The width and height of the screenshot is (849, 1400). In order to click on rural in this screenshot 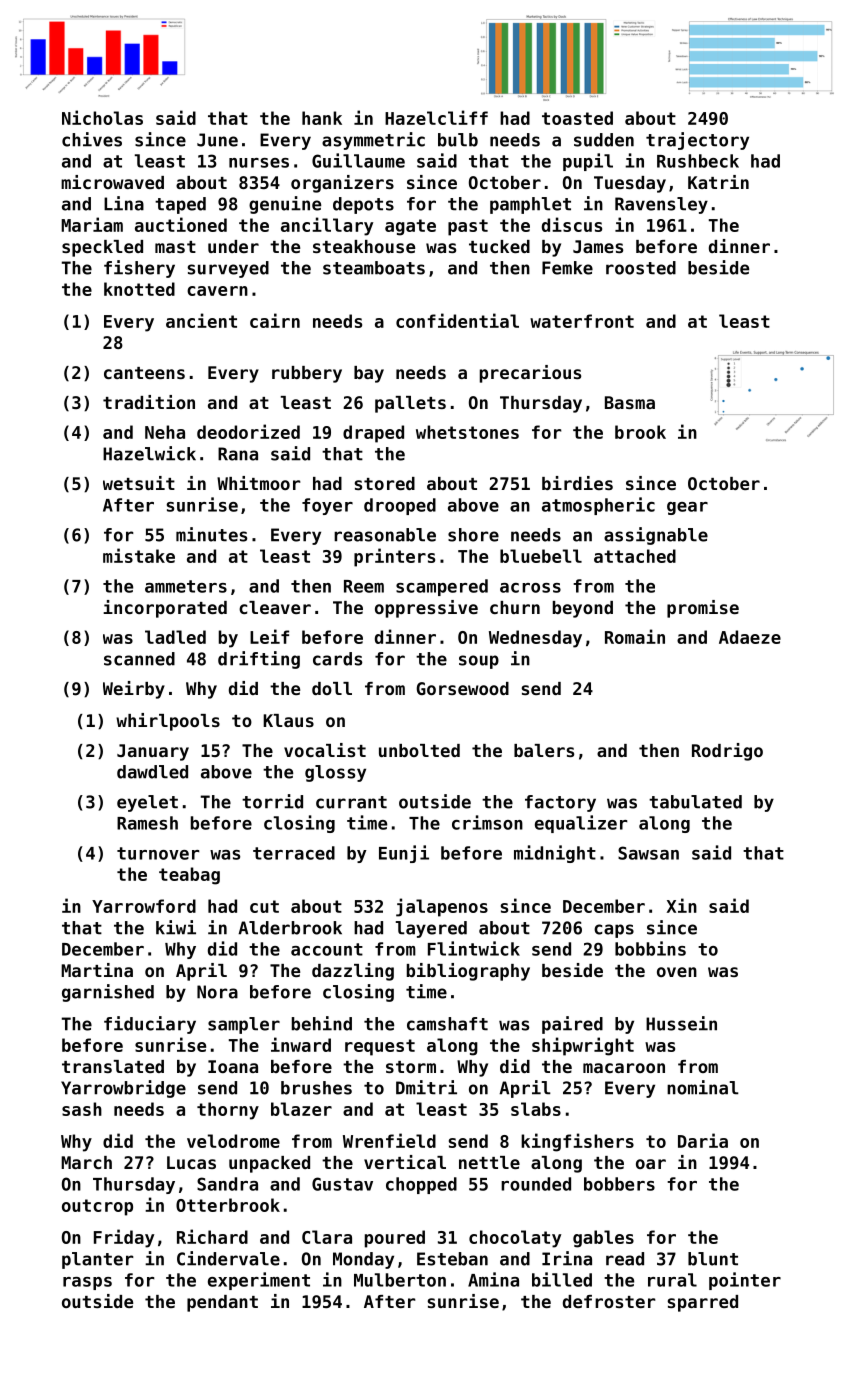, I will do `click(672, 1280)`.
